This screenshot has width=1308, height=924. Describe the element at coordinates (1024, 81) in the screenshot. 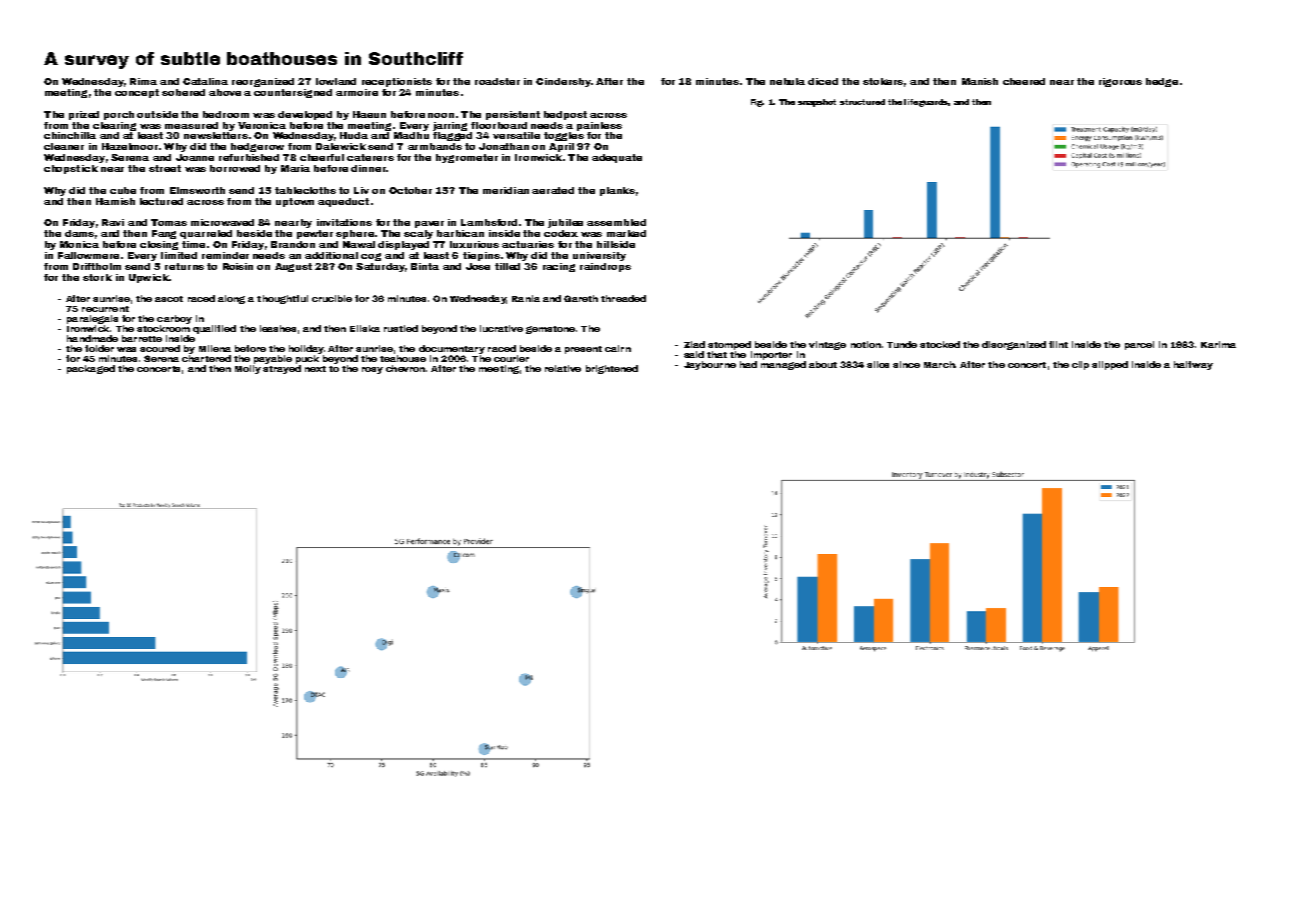

I see `cheered` at that location.
